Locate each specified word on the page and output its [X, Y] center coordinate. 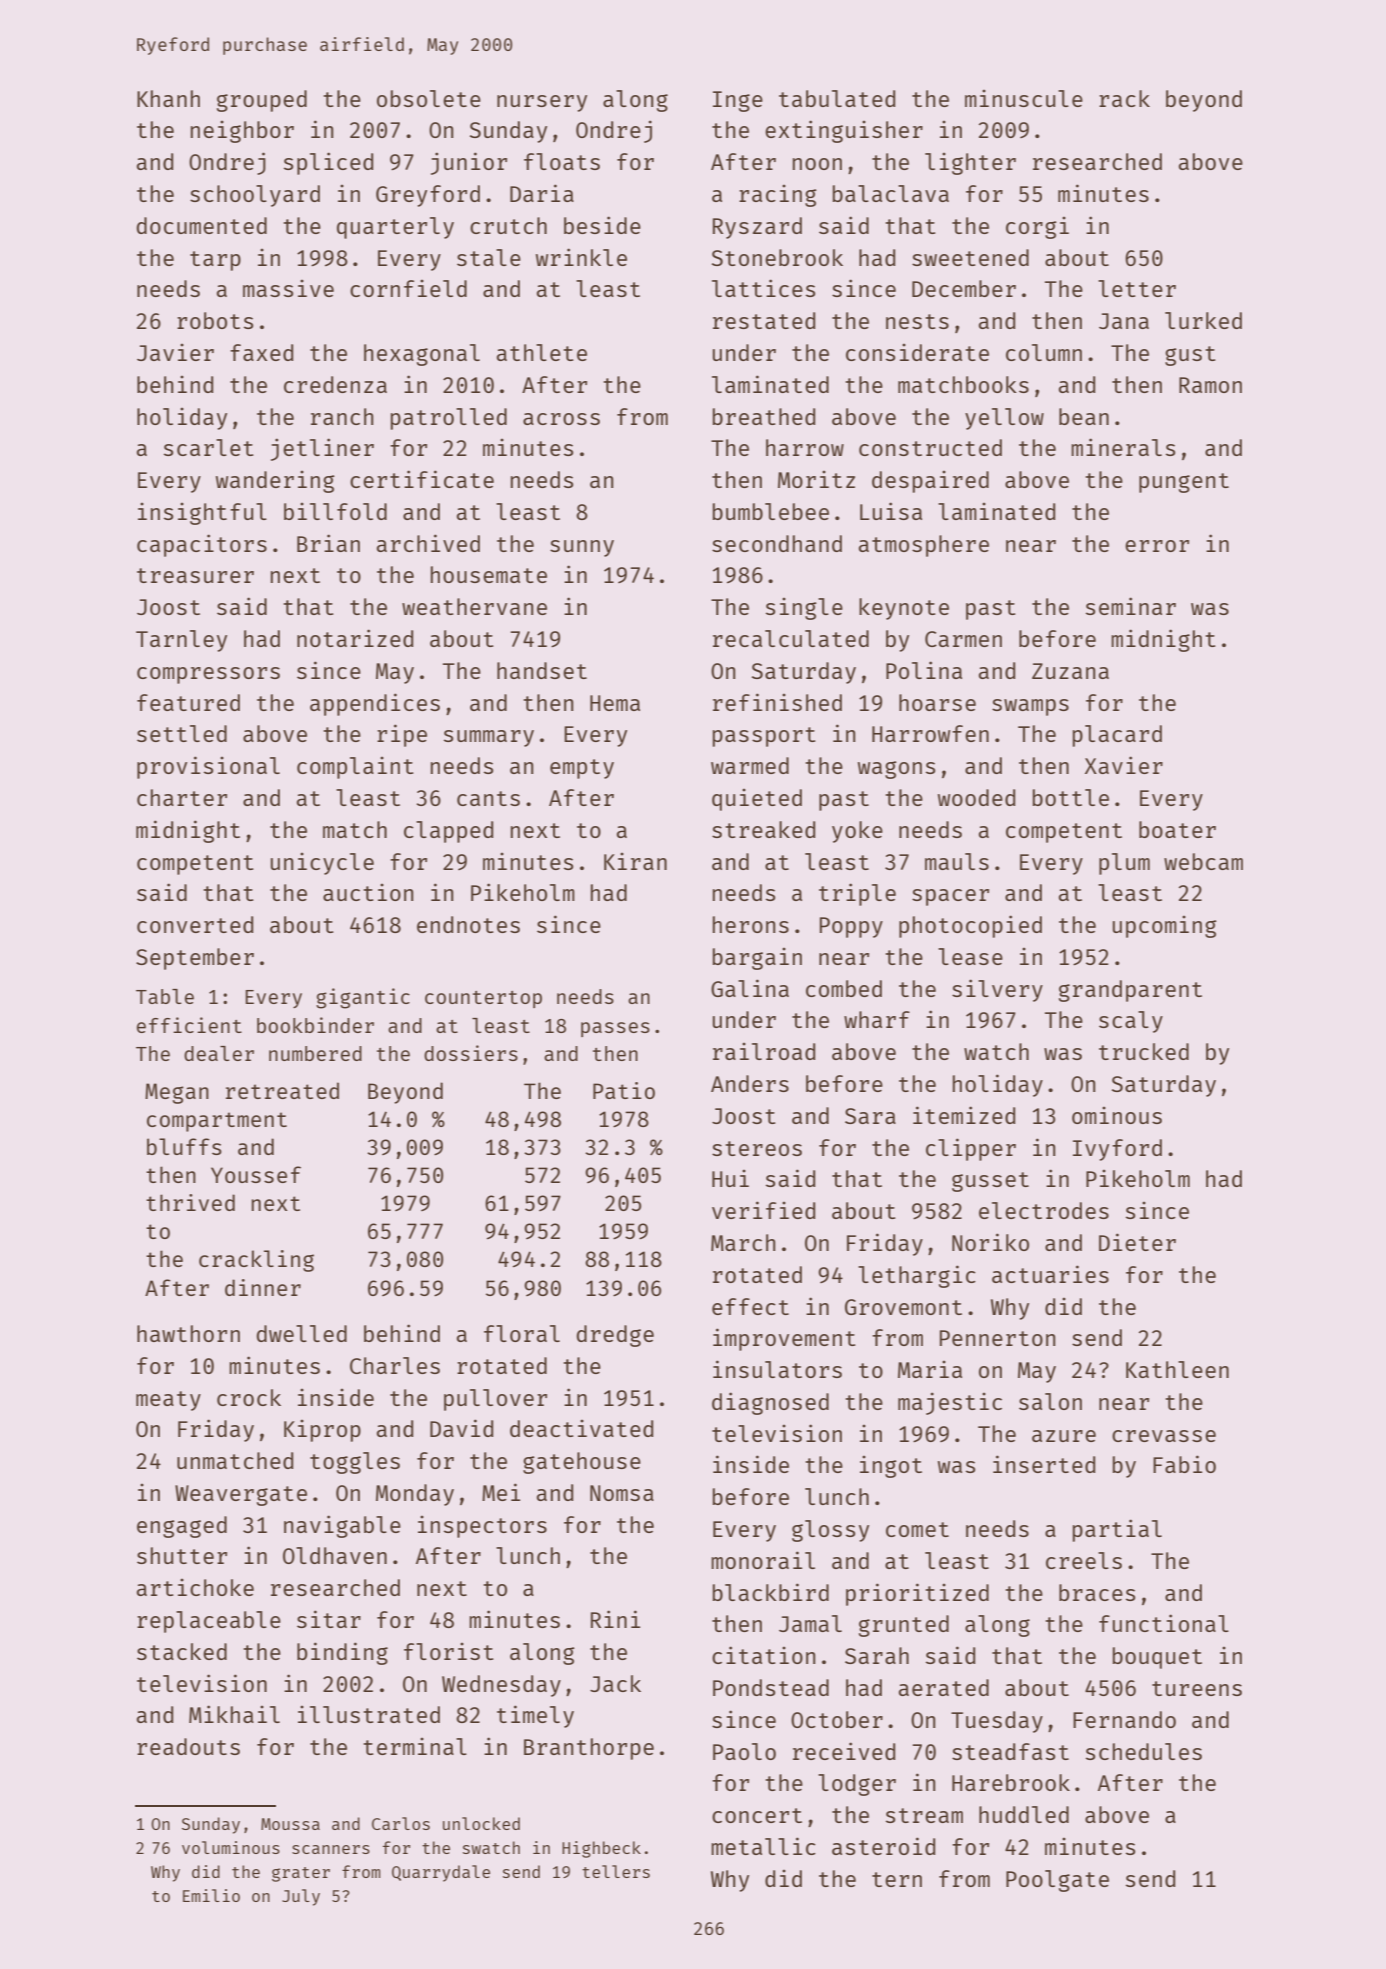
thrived [190, 1202]
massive [288, 288]
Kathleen [1177, 1369]
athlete [542, 352]
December [964, 288]
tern [897, 1879]
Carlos [401, 1823]
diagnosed [770, 1403]
